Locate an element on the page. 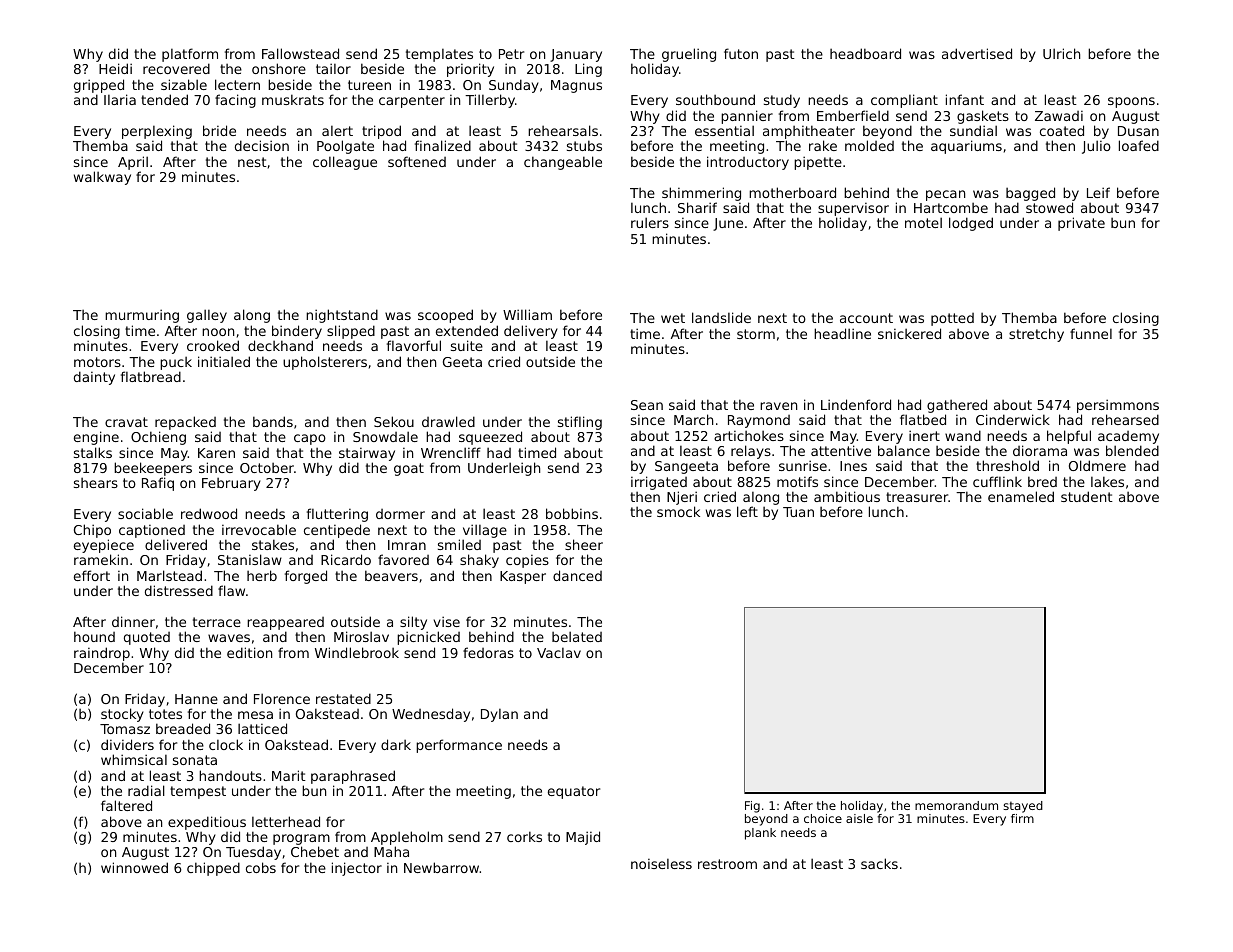 Image resolution: width=1233 pixels, height=952 pixels. futon is located at coordinates (741, 53).
